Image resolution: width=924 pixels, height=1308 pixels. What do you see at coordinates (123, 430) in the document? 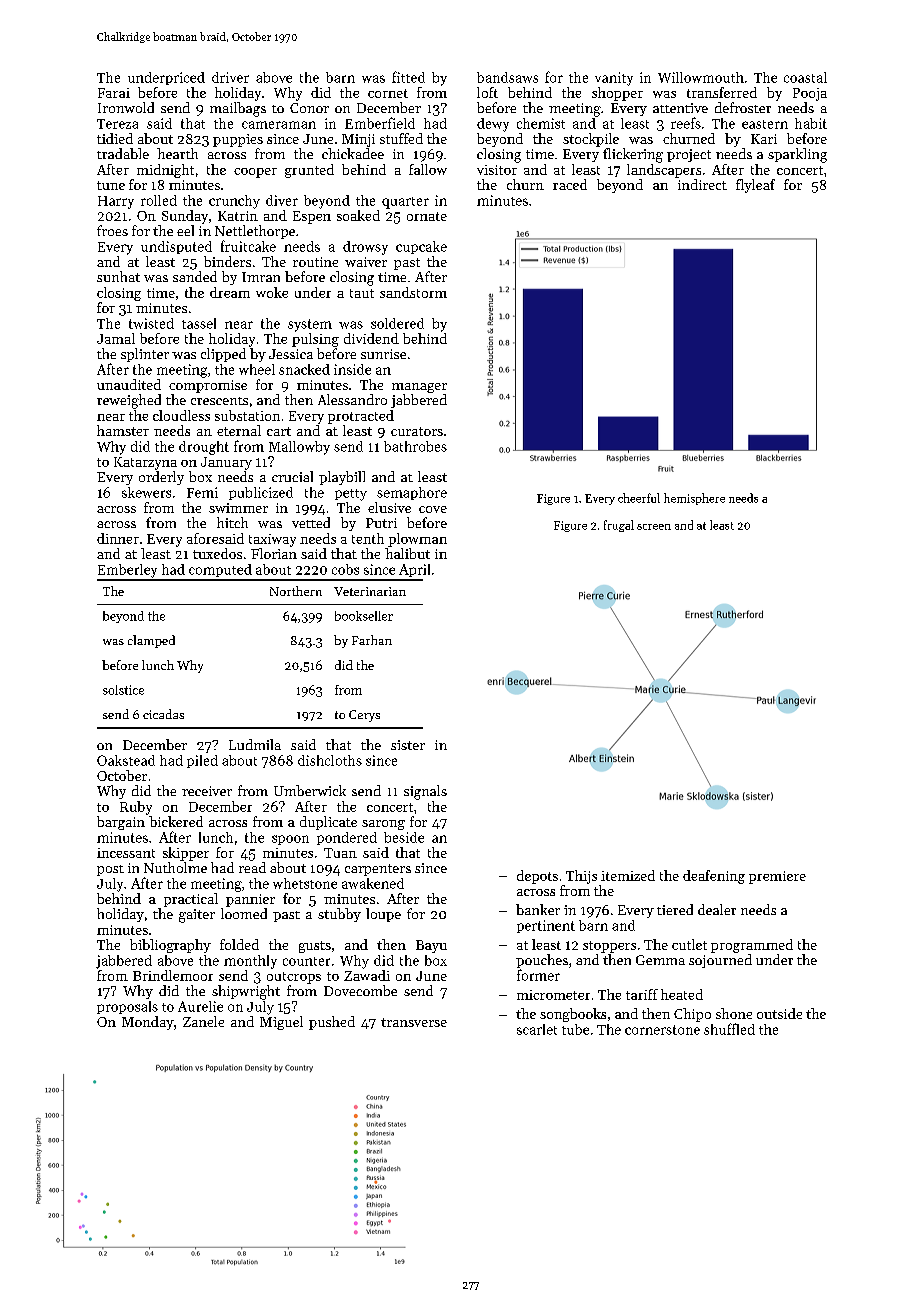
I see `hamster` at bounding box center [123, 430].
